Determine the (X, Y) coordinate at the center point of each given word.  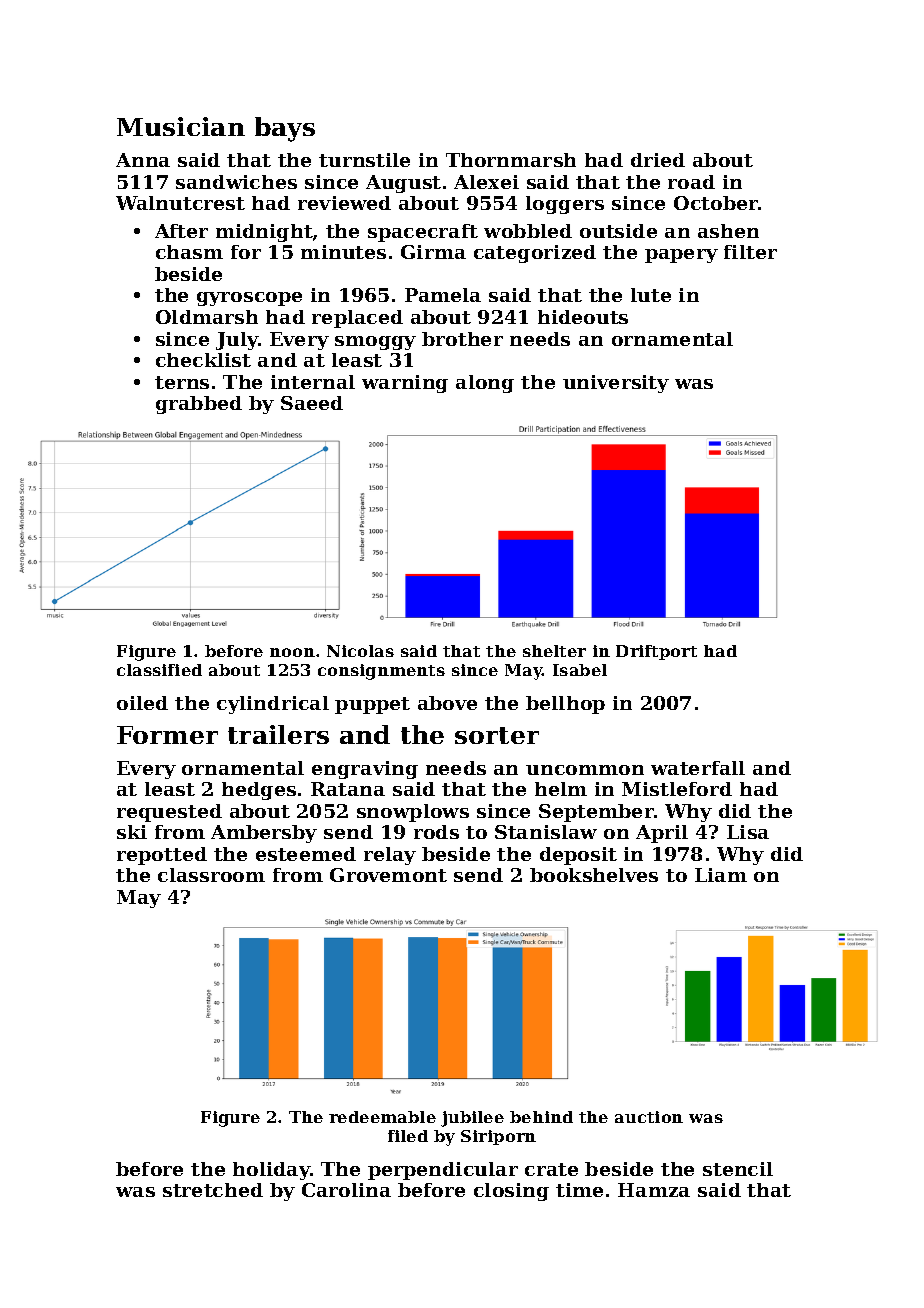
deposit (578, 856)
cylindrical (273, 705)
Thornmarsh (511, 160)
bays (285, 129)
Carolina (346, 1190)
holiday (271, 1171)
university (616, 384)
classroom (211, 875)
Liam (721, 875)
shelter (554, 651)
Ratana (348, 789)
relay (390, 856)
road (691, 182)
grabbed (199, 405)
